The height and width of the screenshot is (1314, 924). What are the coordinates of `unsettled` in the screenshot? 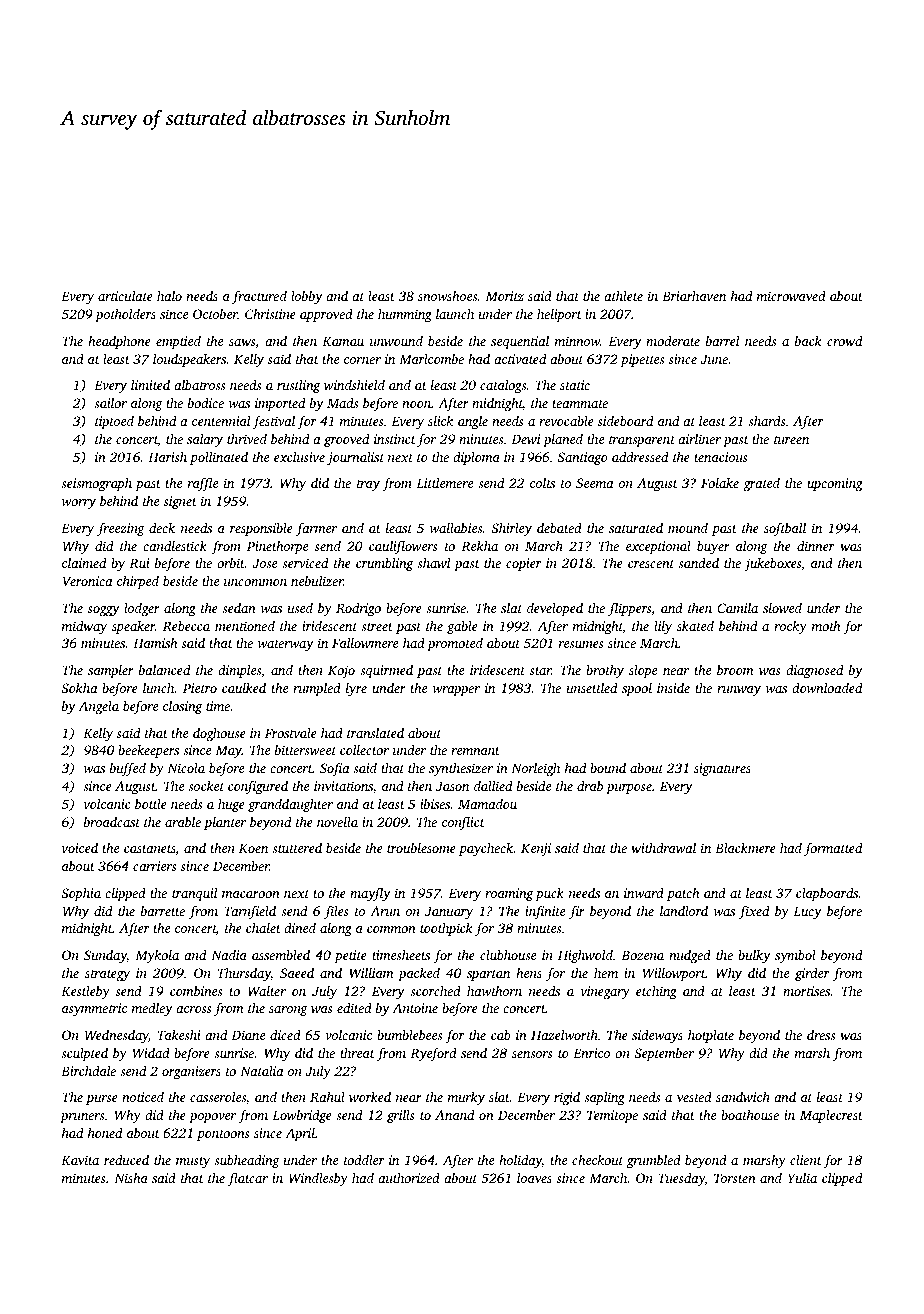 It's located at (592, 688).
